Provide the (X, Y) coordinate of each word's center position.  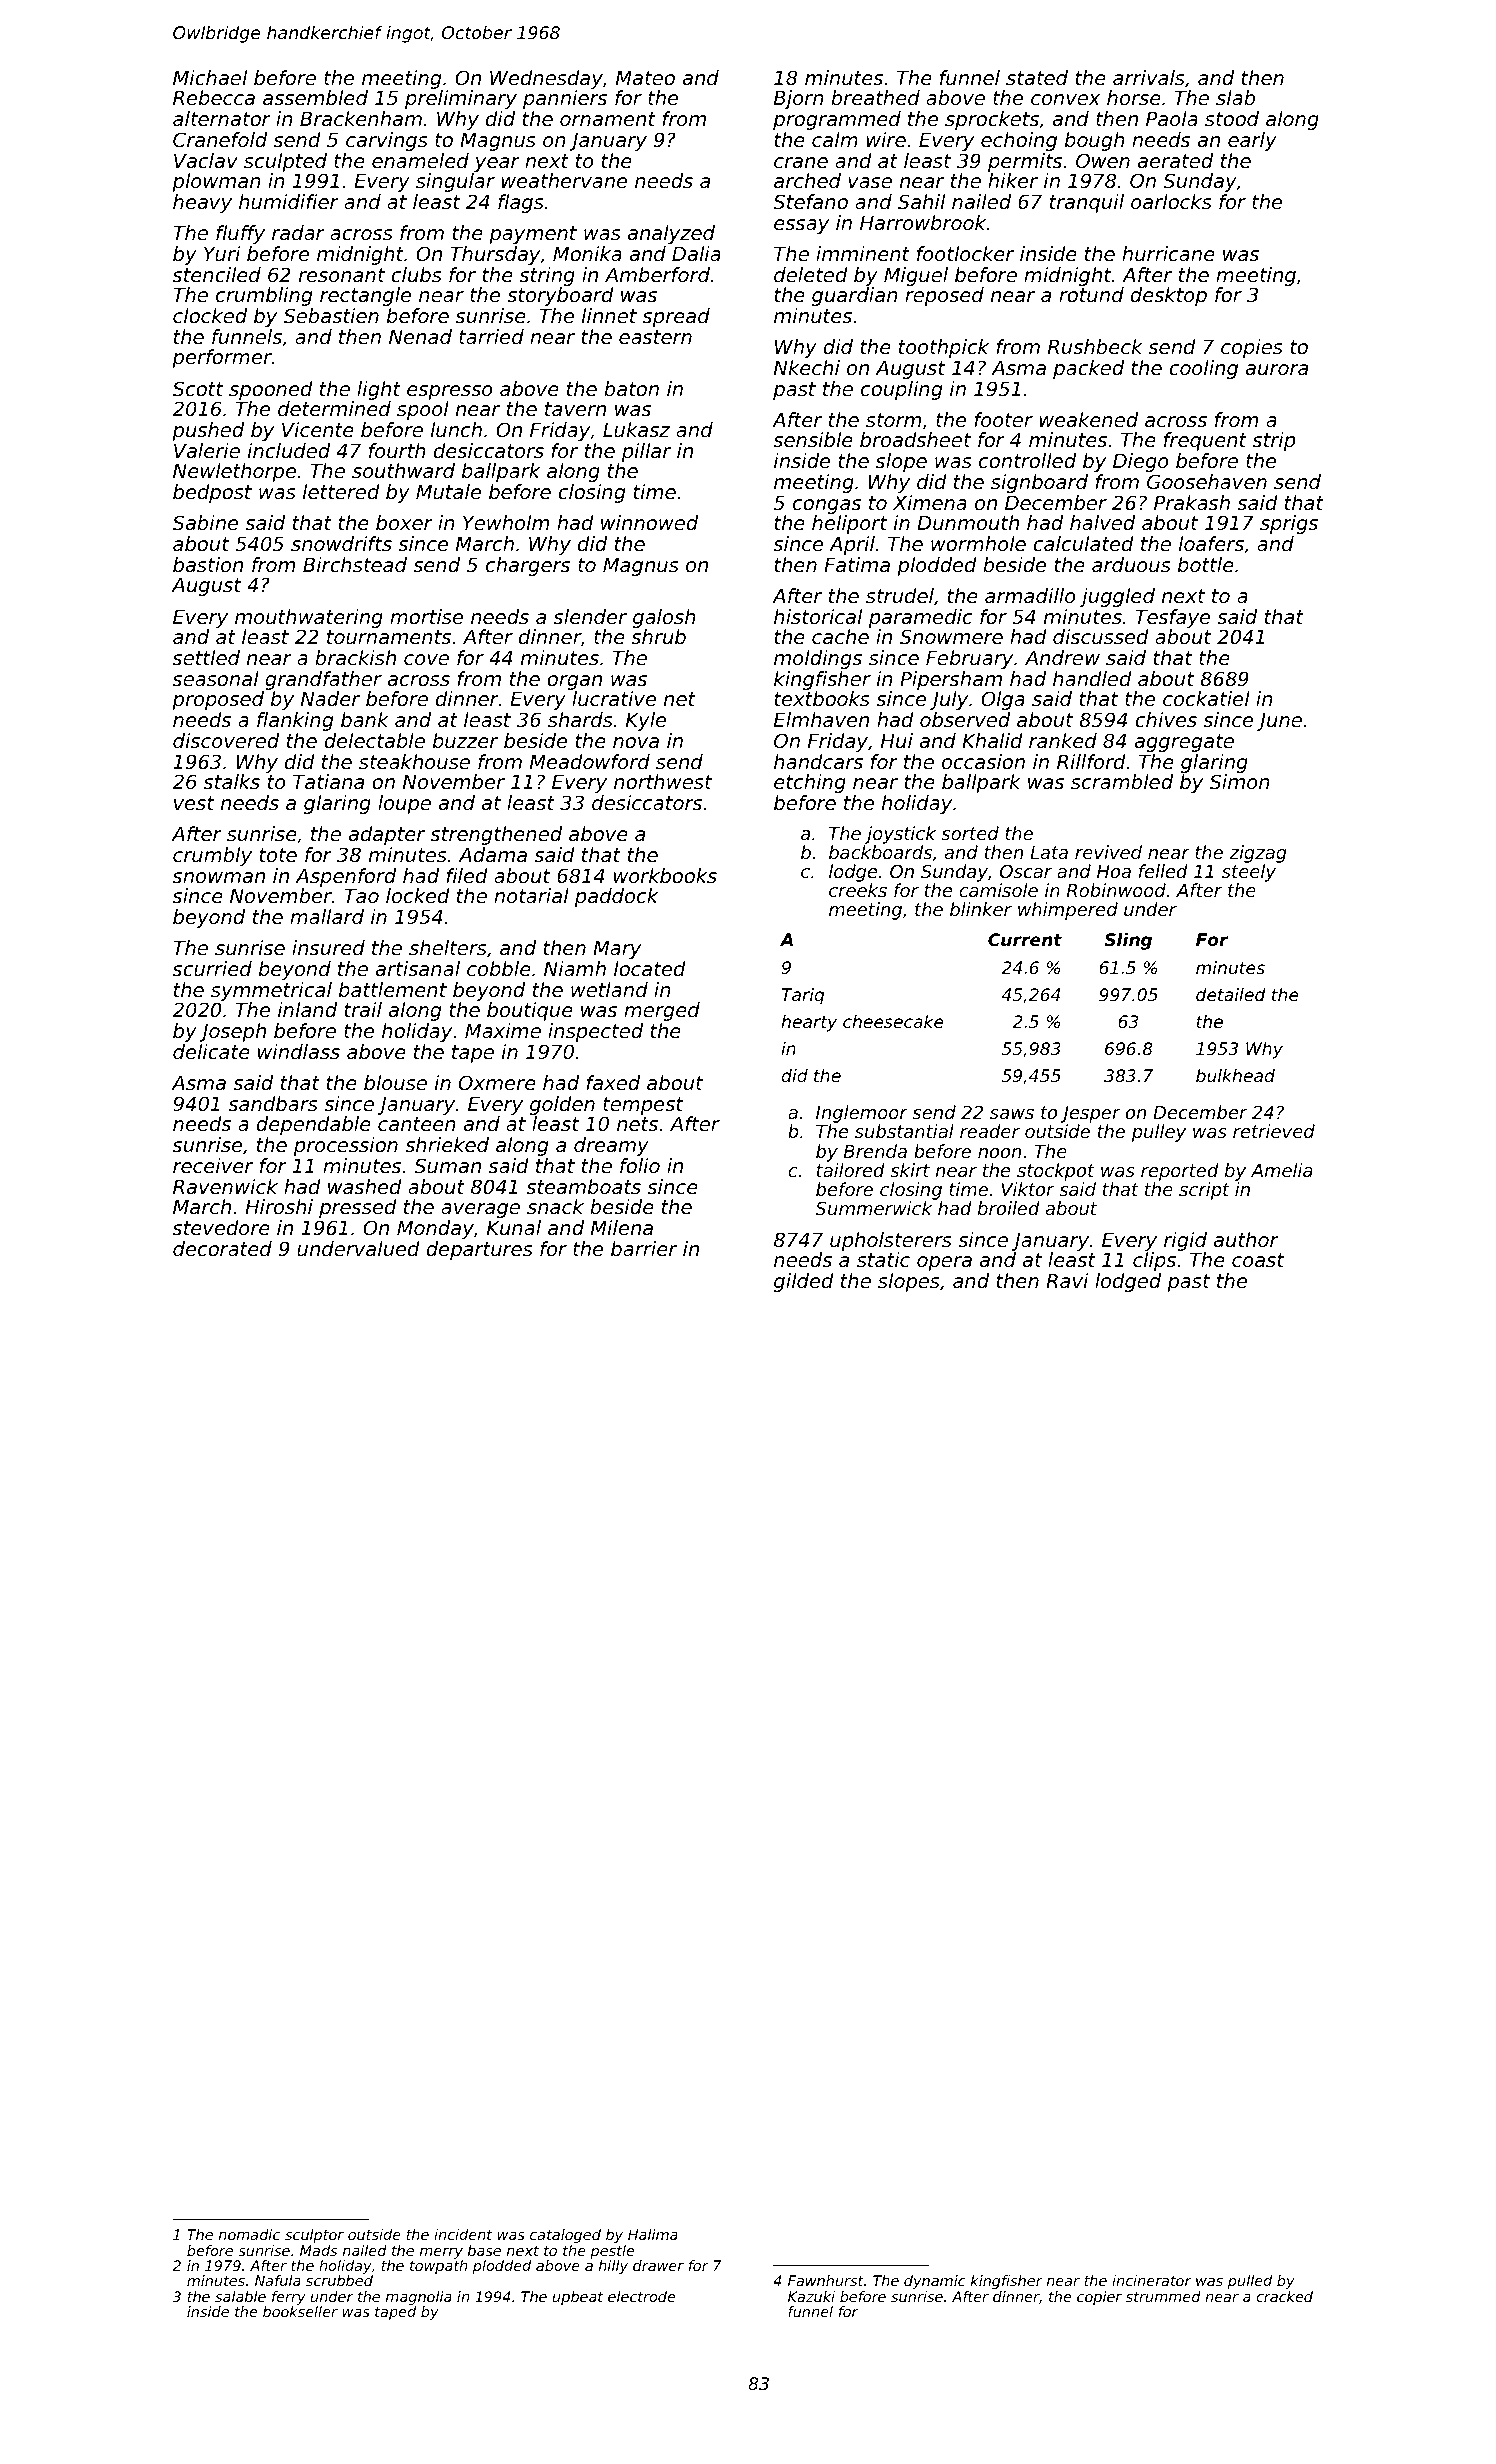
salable (240, 2296)
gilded (804, 1282)
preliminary (461, 99)
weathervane (564, 181)
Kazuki (811, 2296)
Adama (493, 854)
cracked (1284, 2296)
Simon (1240, 782)
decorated (222, 1249)
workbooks (665, 876)
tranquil (1087, 203)
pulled (1250, 2282)
